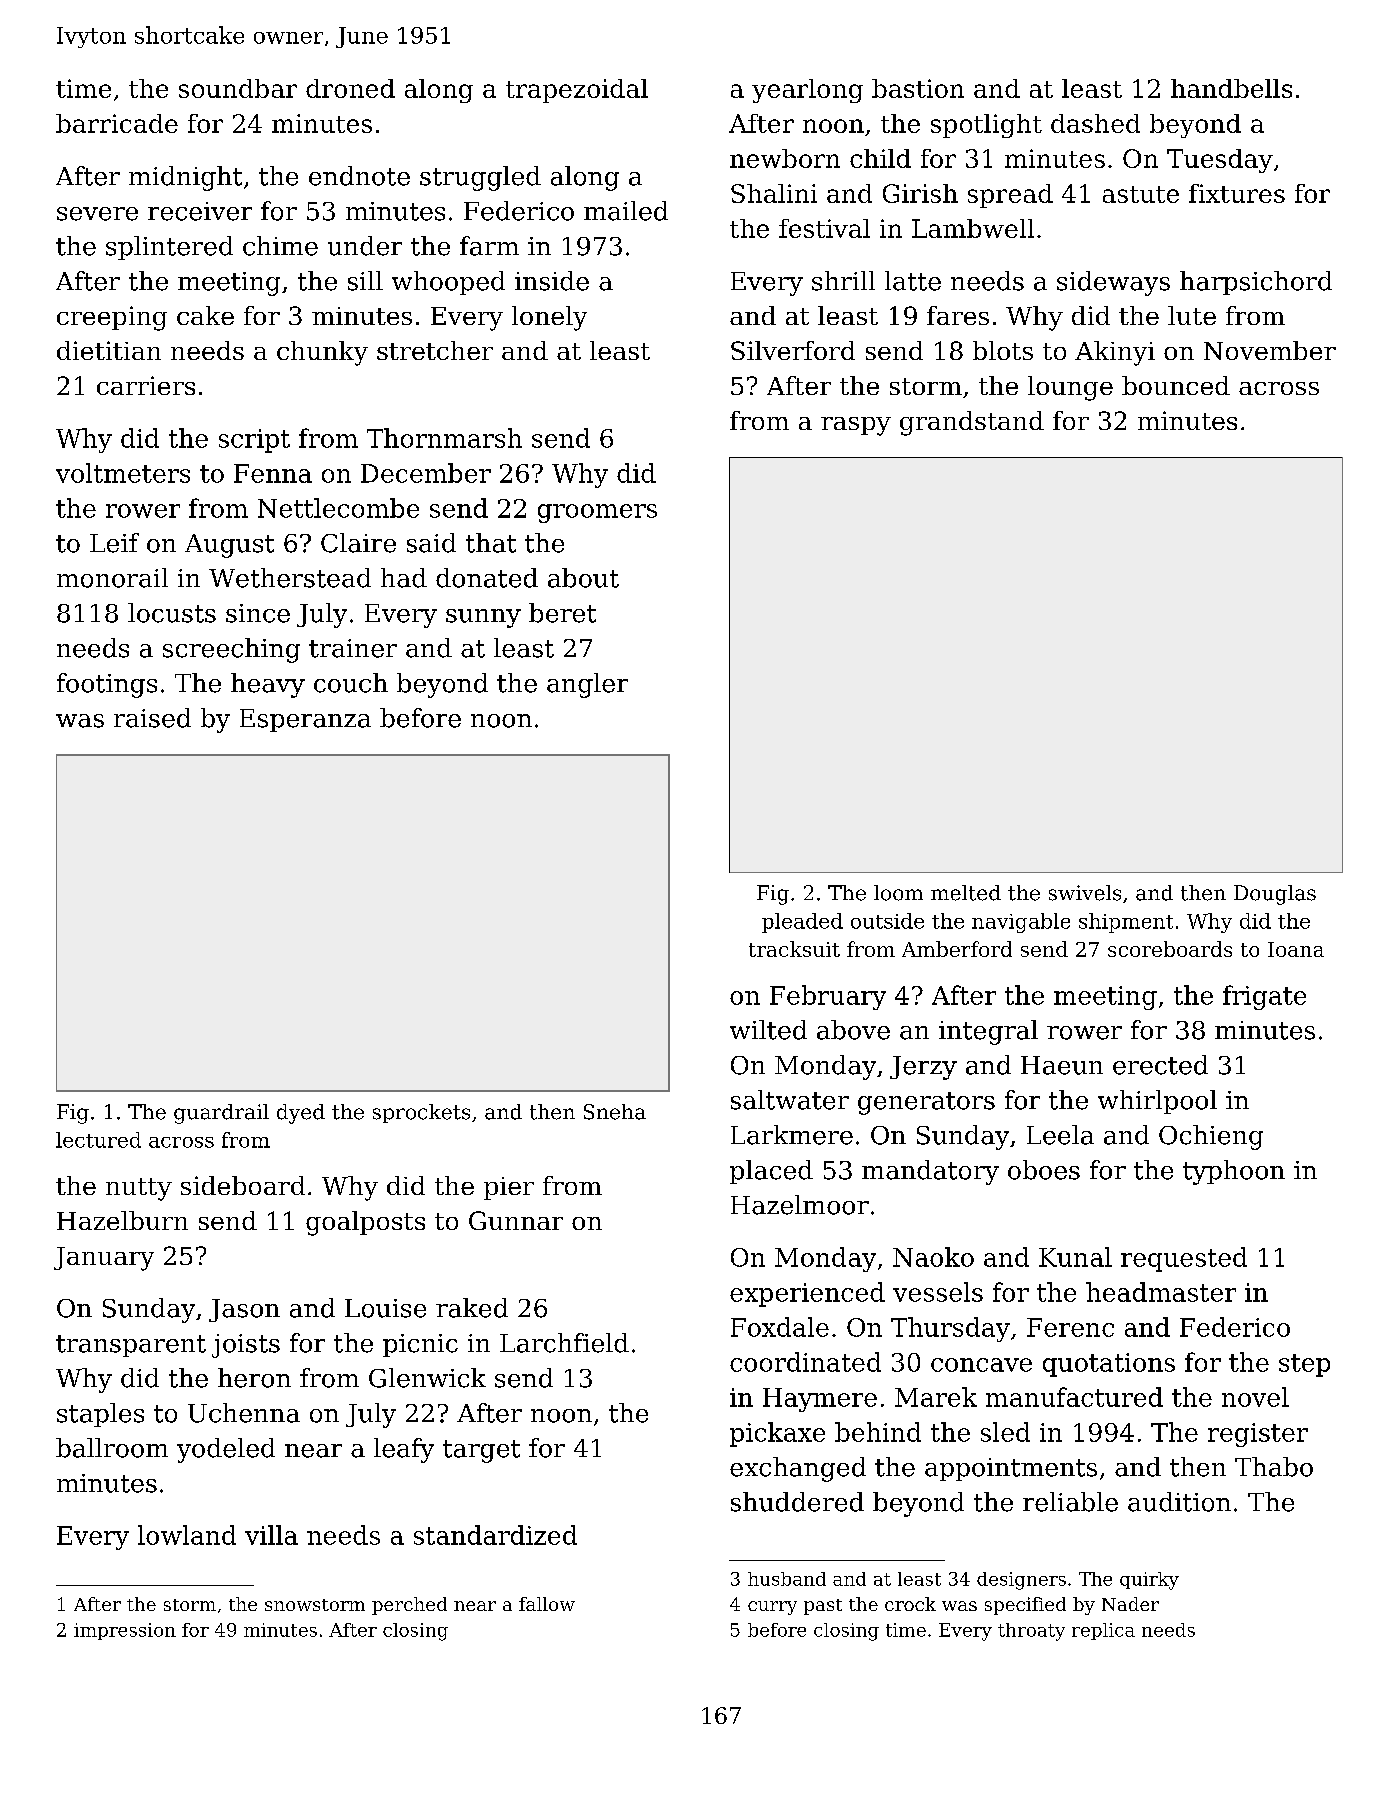  I want to click on raked, so click(472, 1308).
